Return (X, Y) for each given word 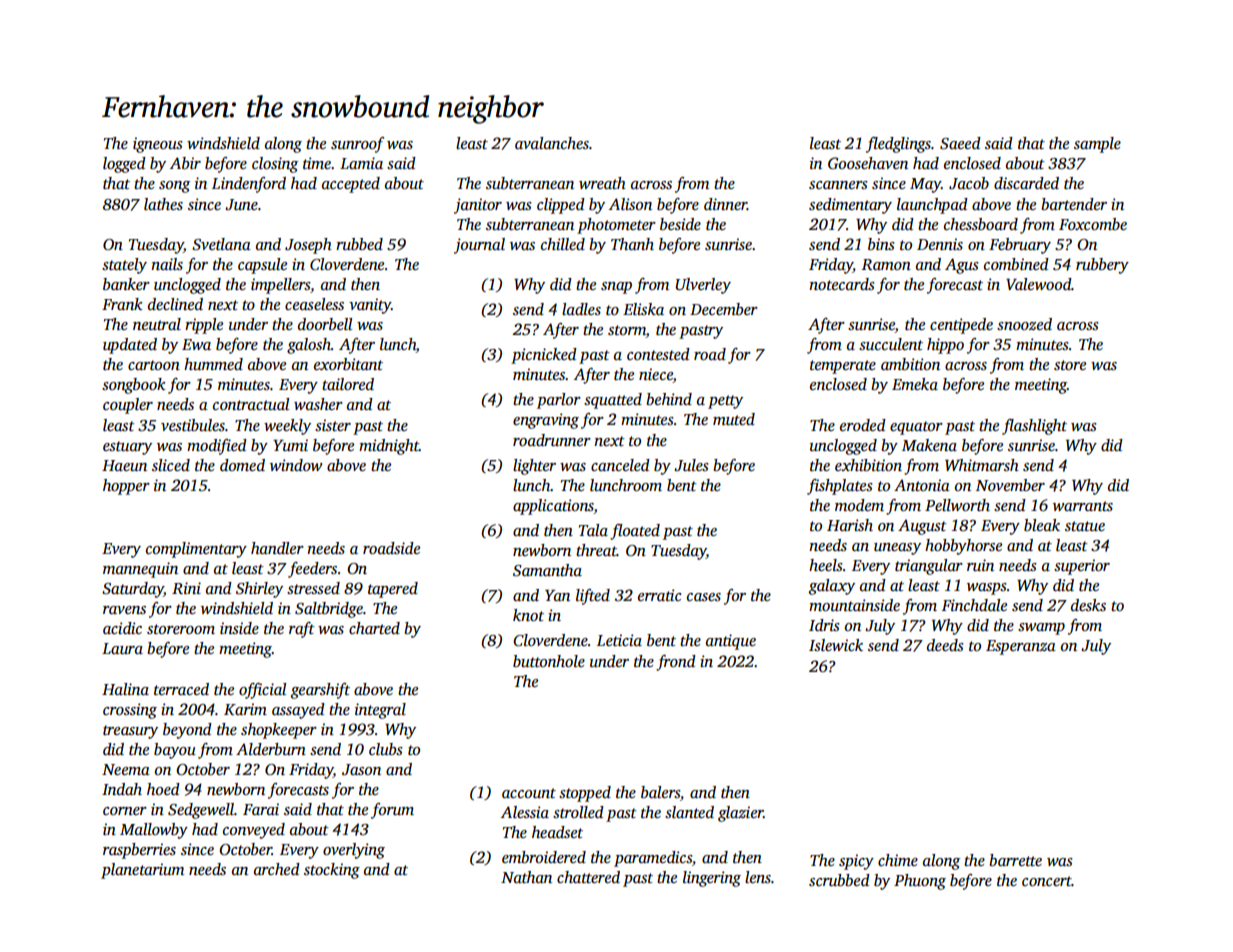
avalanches (552, 143)
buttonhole (549, 661)
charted (374, 628)
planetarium (142, 871)
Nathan (526, 877)
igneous (158, 145)
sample (1097, 145)
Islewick (836, 645)
